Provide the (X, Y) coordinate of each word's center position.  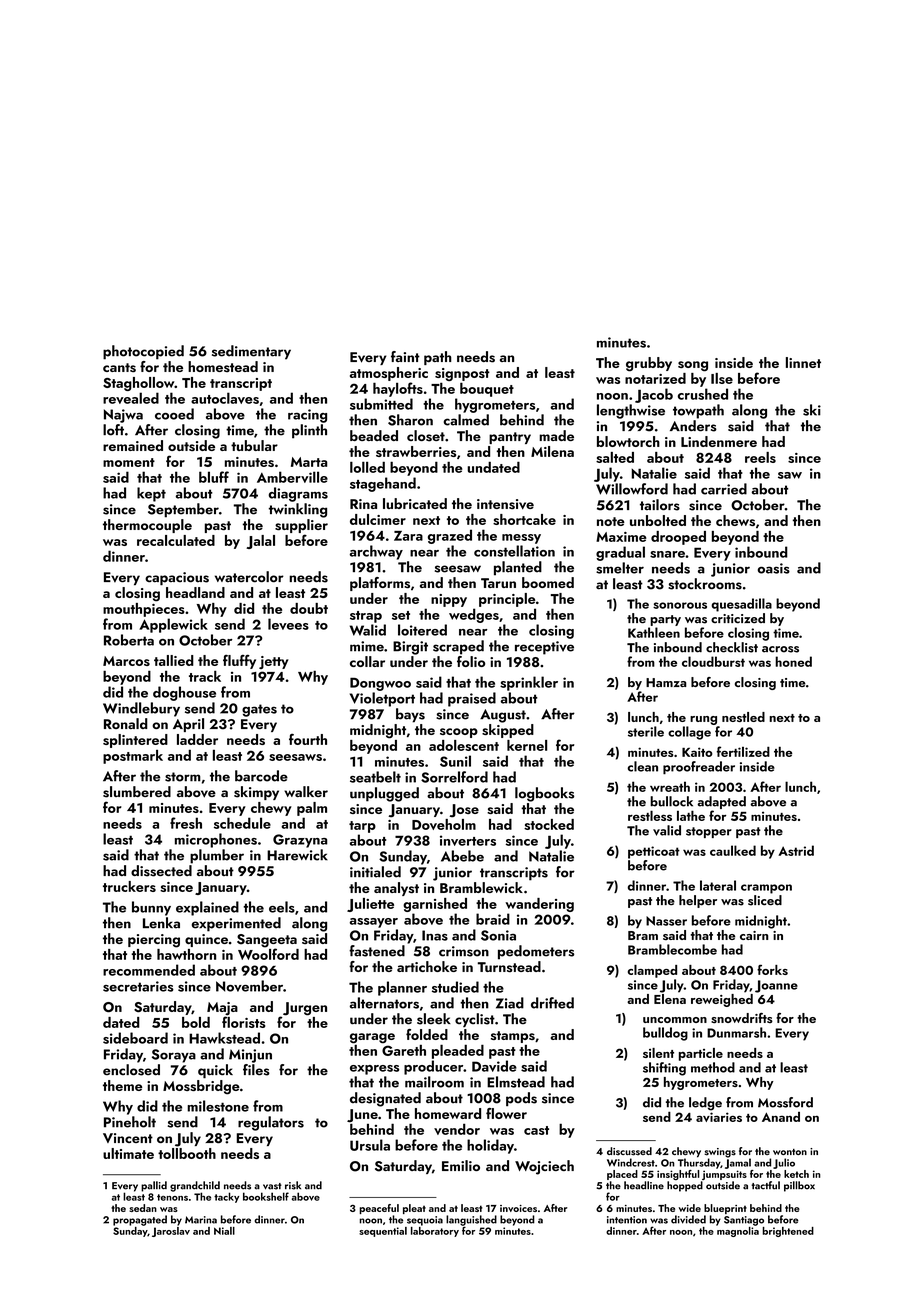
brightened (788, 1232)
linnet (803, 362)
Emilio (461, 1165)
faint (405, 356)
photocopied (143, 352)
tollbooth (187, 1153)
